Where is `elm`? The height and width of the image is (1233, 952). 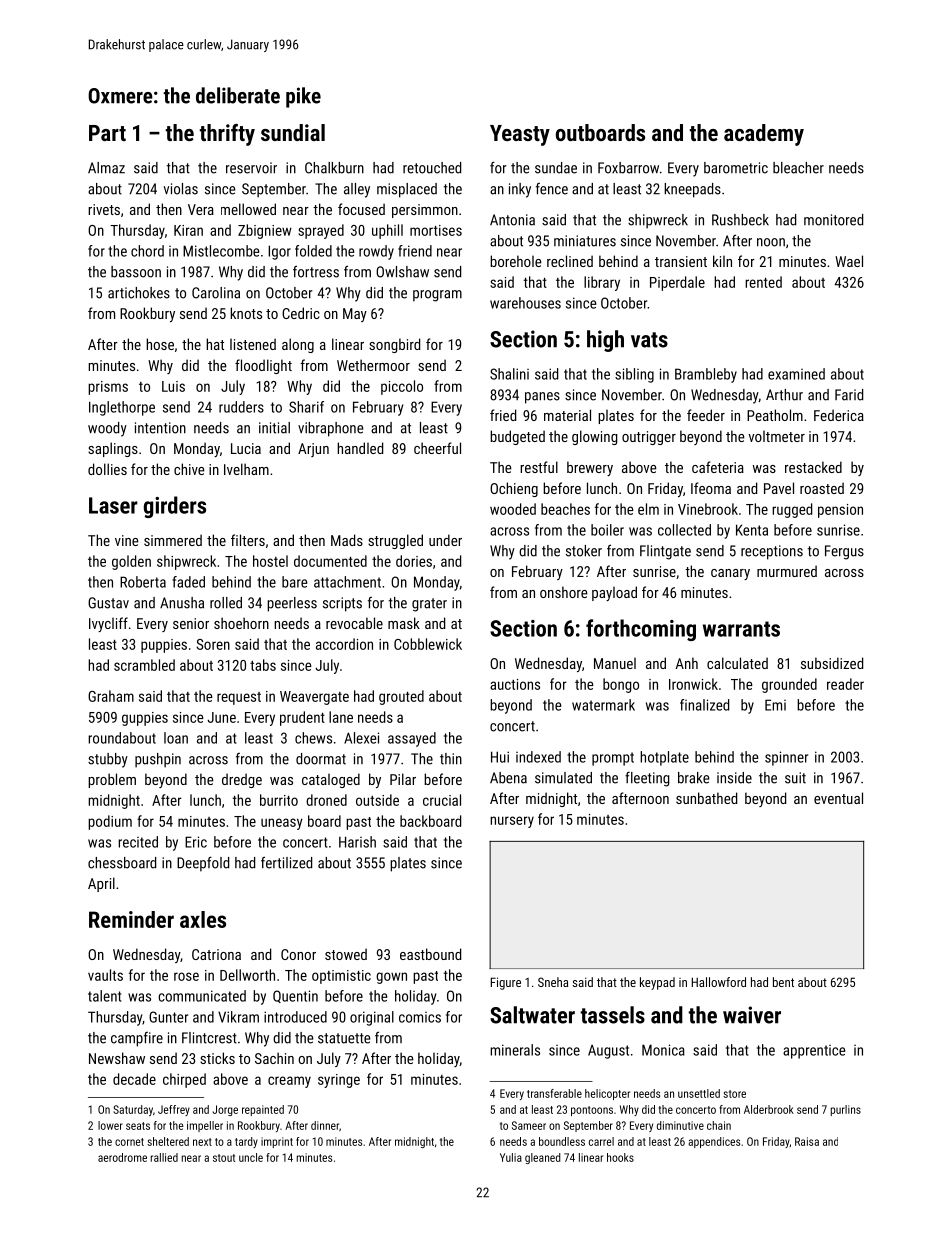 elm is located at coordinates (648, 509).
